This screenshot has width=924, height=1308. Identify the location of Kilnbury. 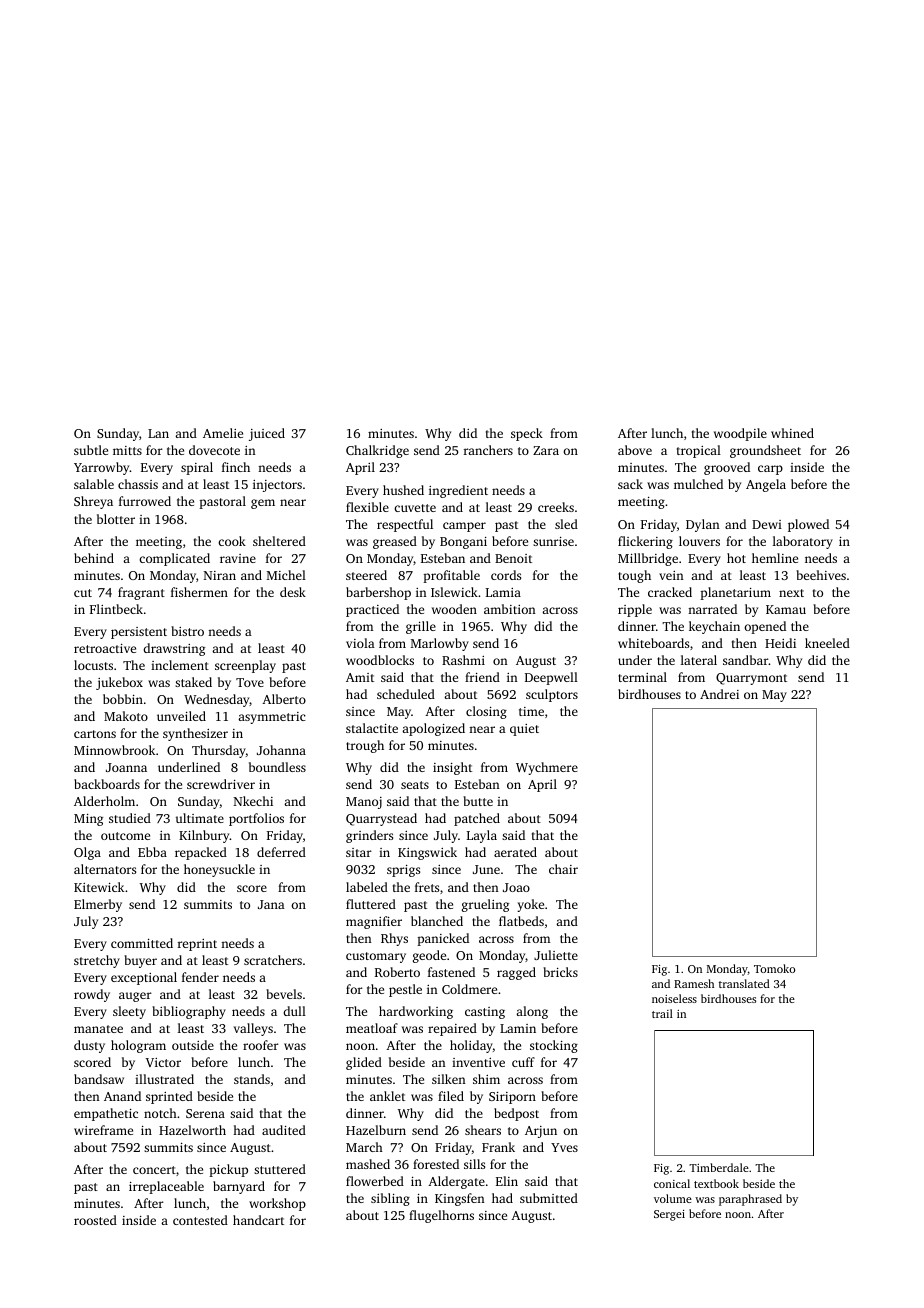
(204, 836).
